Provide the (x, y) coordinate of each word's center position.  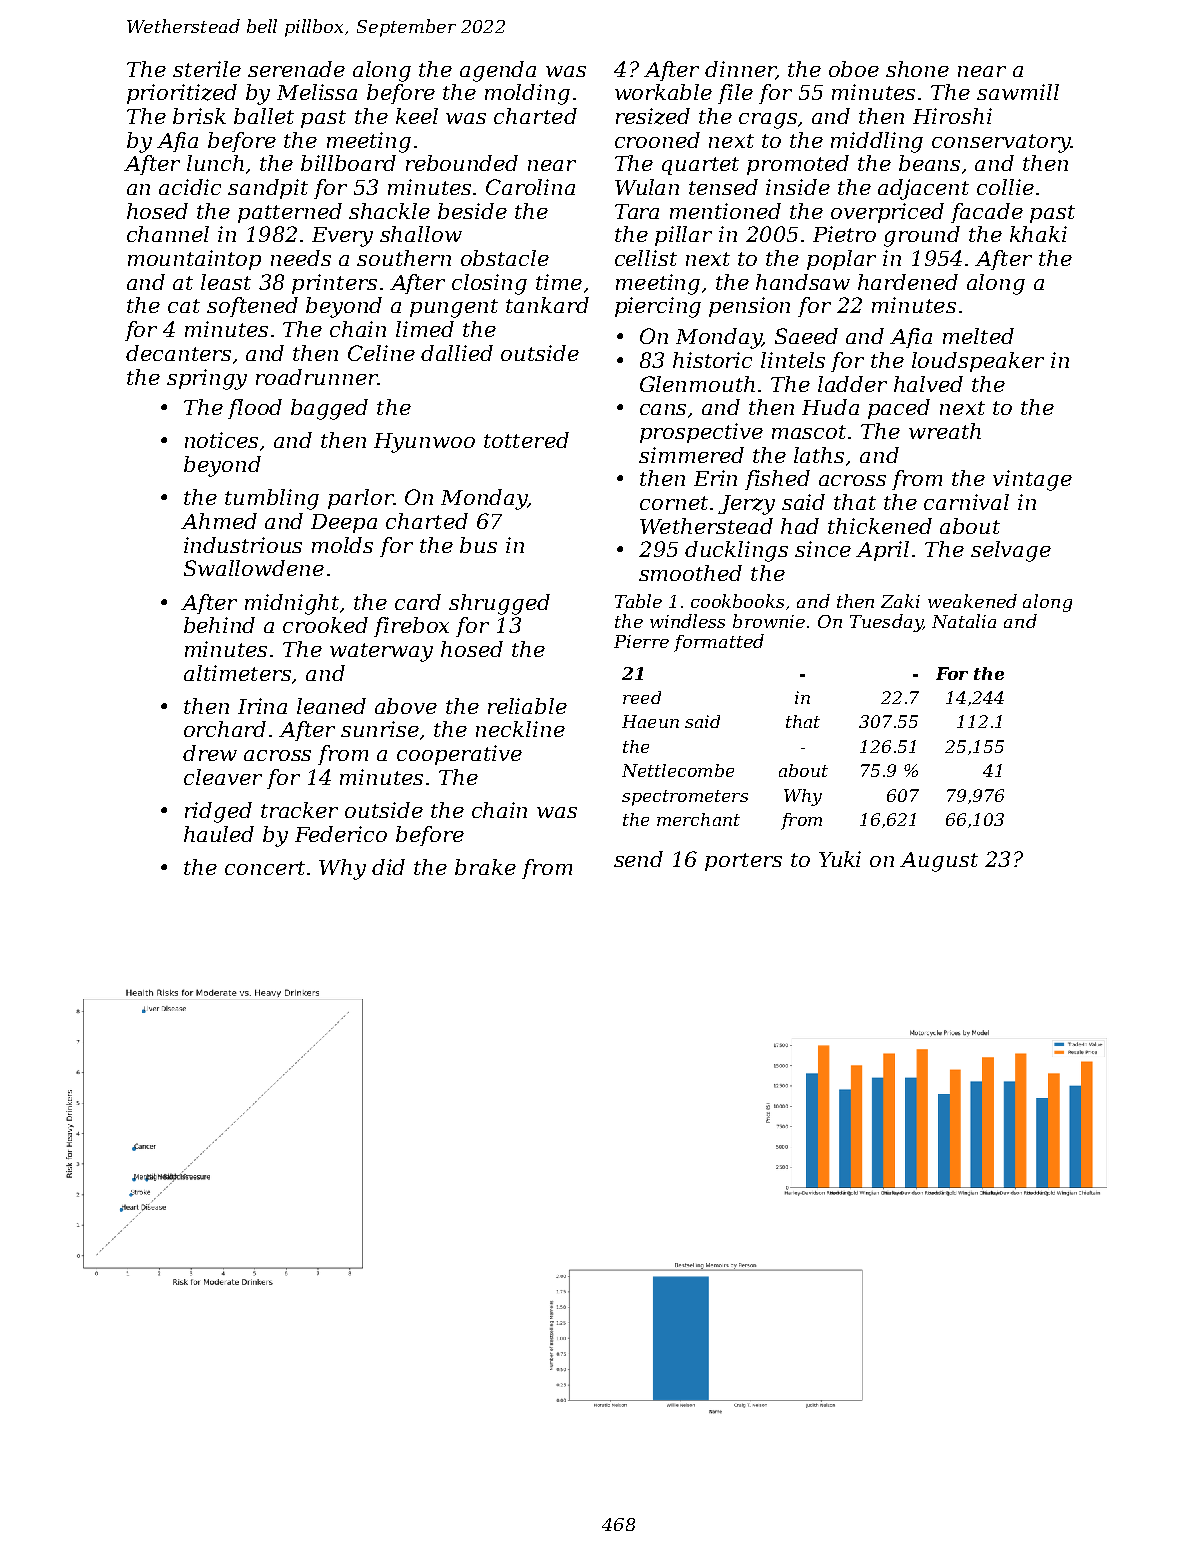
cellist (646, 258)
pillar (683, 236)
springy (207, 379)
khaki (1038, 234)
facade (987, 213)
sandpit (268, 189)
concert (265, 868)
